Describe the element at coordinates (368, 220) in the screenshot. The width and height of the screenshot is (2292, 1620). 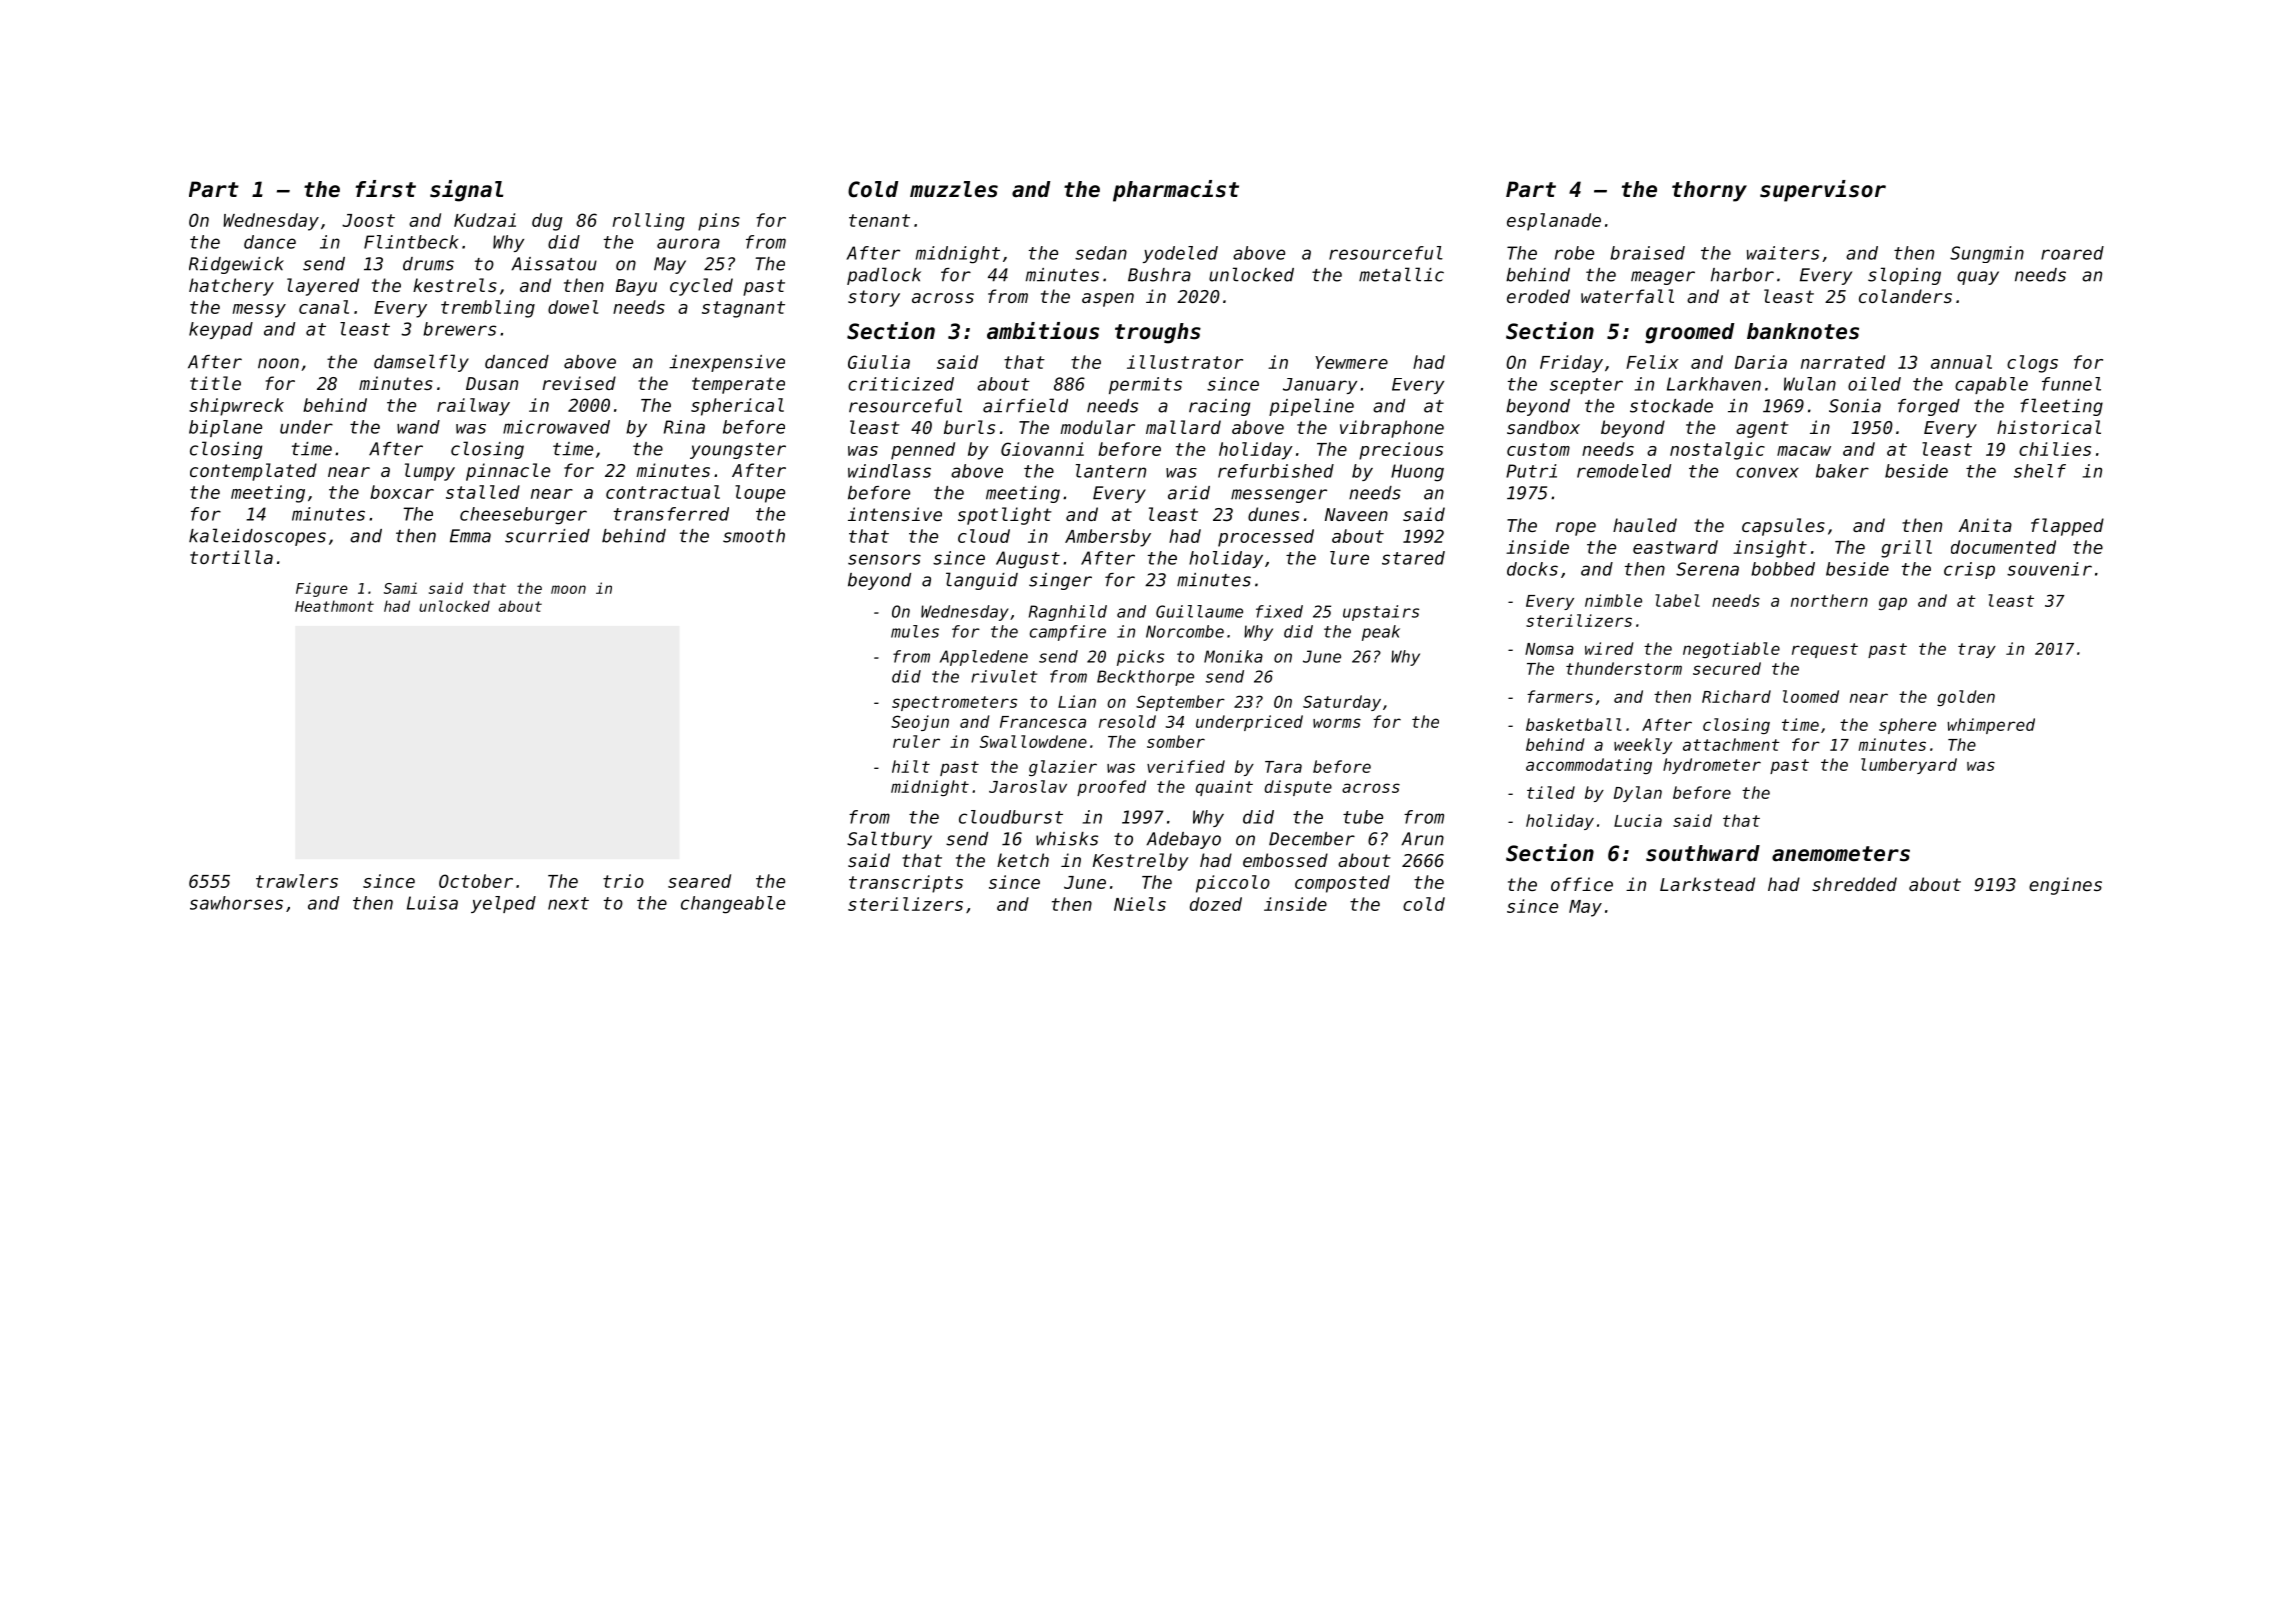
I see `Joost` at that location.
